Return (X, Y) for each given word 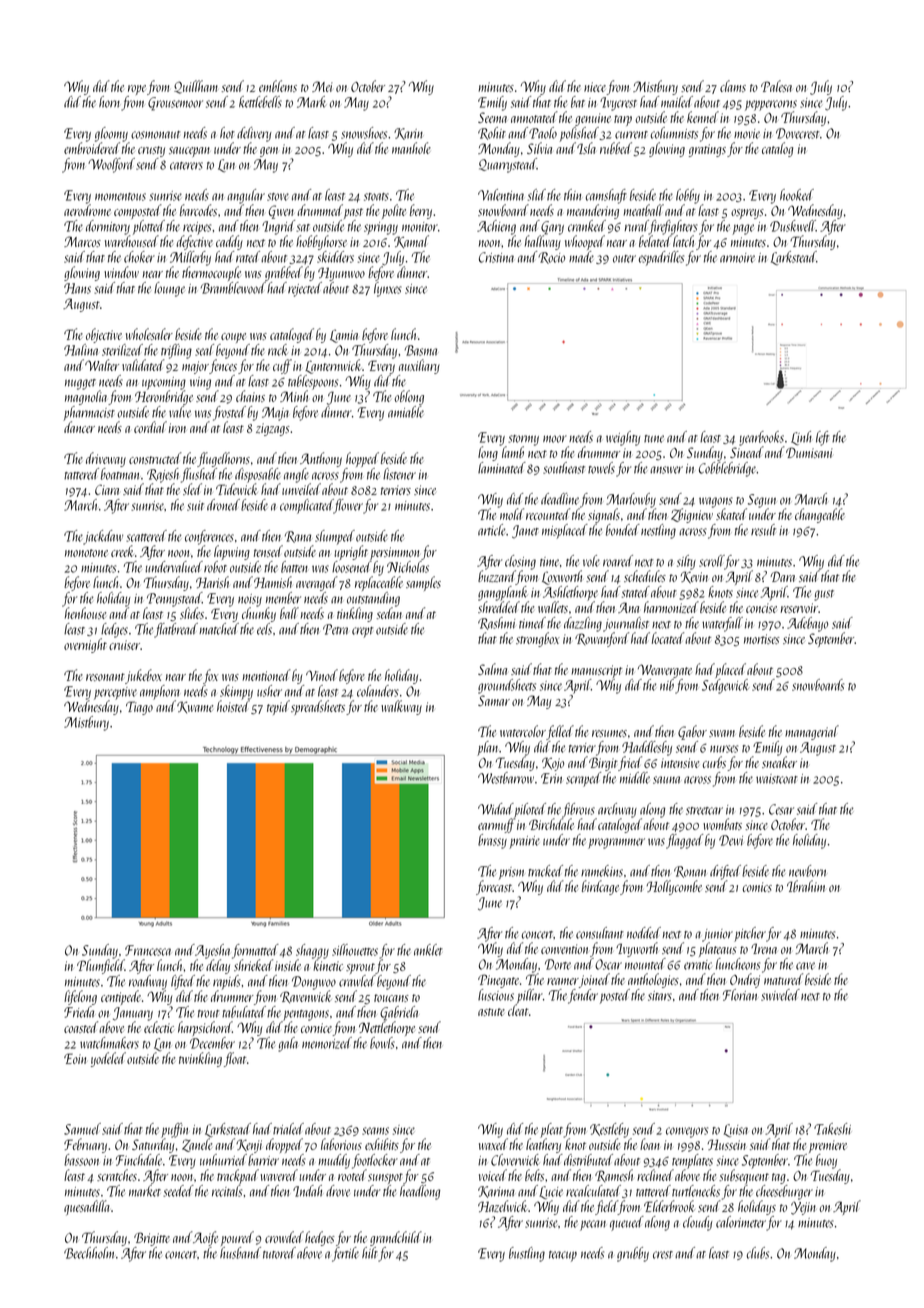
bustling (527, 1254)
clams (733, 86)
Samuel (82, 1129)
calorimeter (741, 1222)
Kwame (195, 707)
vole (591, 561)
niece (595, 88)
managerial (812, 732)
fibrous (578, 810)
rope (137, 90)
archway (617, 810)
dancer (79, 427)
